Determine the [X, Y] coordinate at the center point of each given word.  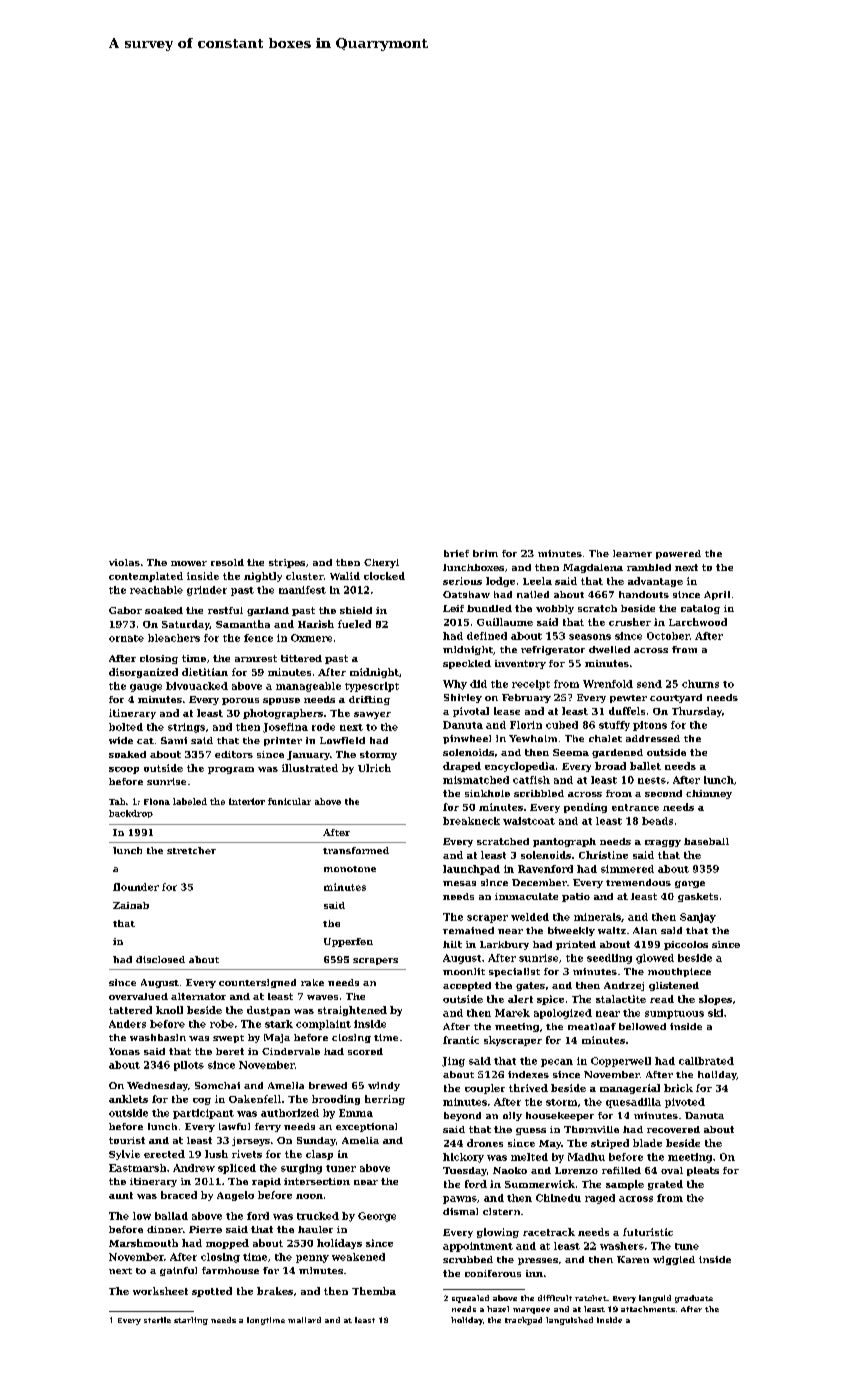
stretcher [191, 850]
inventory [520, 664]
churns [700, 684]
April [717, 595]
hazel [498, 1309]
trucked [318, 1216]
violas [124, 562]
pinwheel [467, 739]
